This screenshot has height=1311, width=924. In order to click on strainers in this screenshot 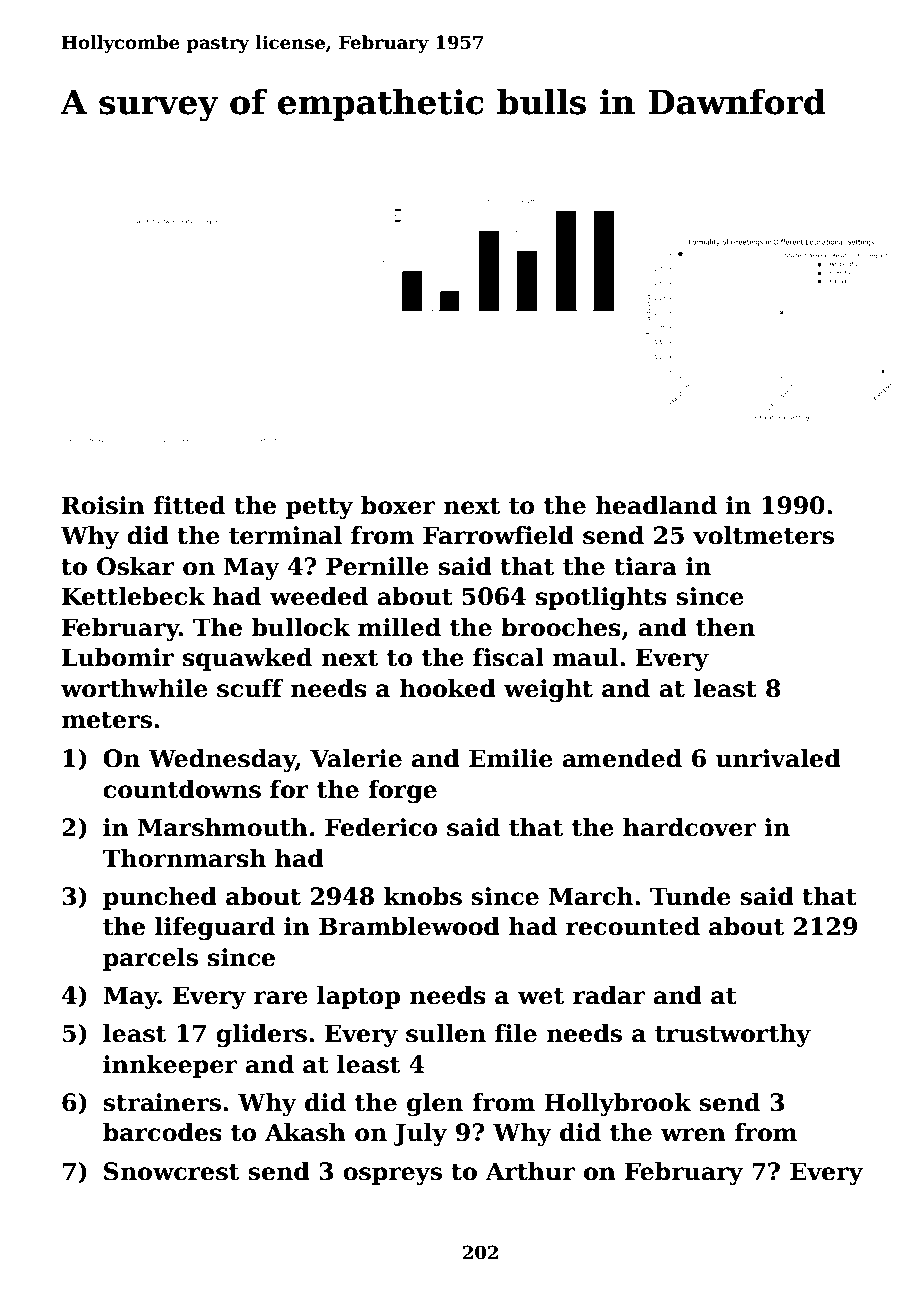, I will do `click(162, 1102)`.
